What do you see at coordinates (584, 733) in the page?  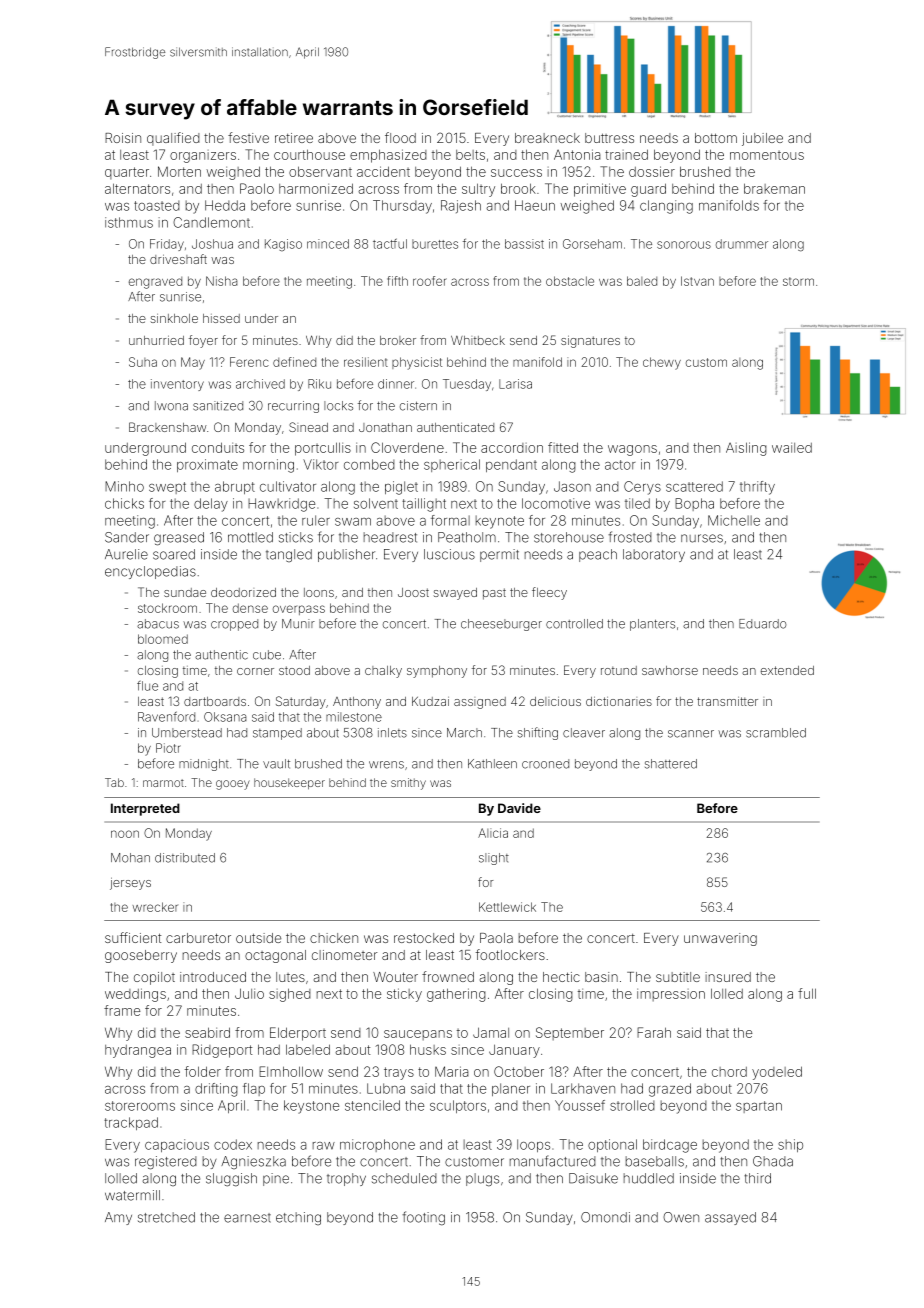 I see `cleaver` at bounding box center [584, 733].
